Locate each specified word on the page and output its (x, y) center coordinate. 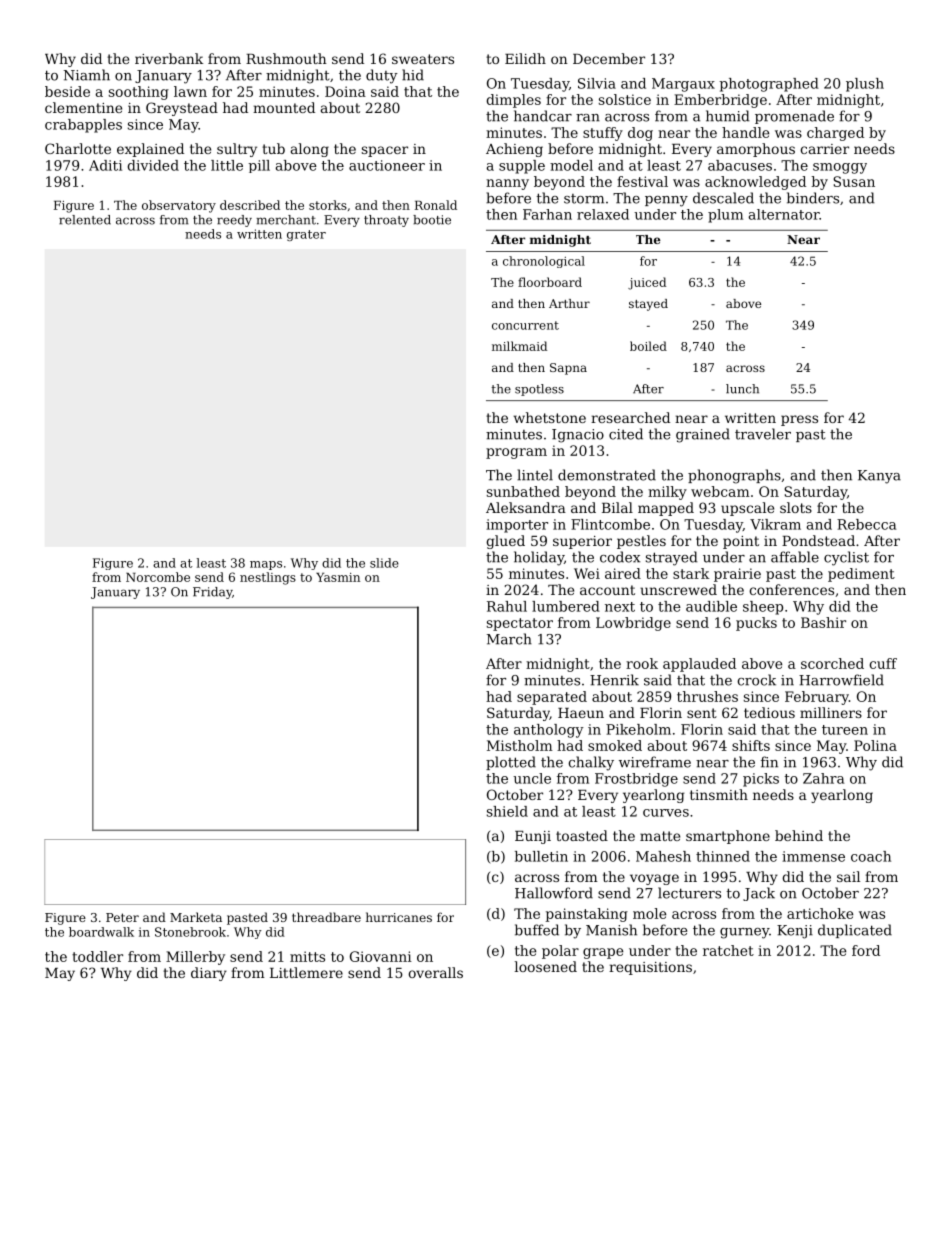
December (609, 58)
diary (209, 974)
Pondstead (818, 540)
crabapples (83, 126)
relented (85, 220)
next (620, 607)
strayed (672, 558)
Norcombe (158, 577)
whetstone (550, 417)
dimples (514, 101)
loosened (546, 966)
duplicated (855, 931)
